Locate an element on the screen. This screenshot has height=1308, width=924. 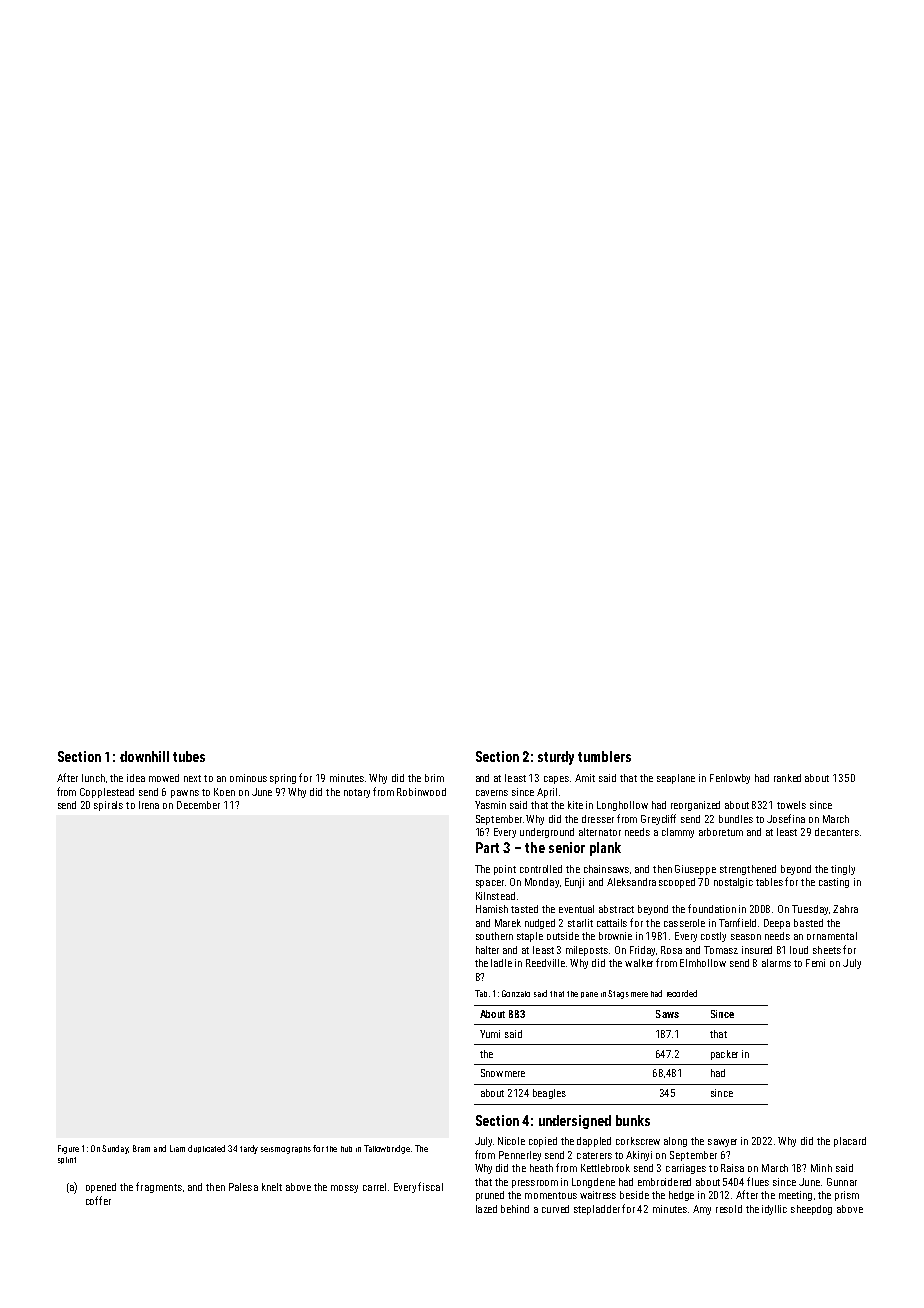
packer is located at coordinates (724, 1055).
